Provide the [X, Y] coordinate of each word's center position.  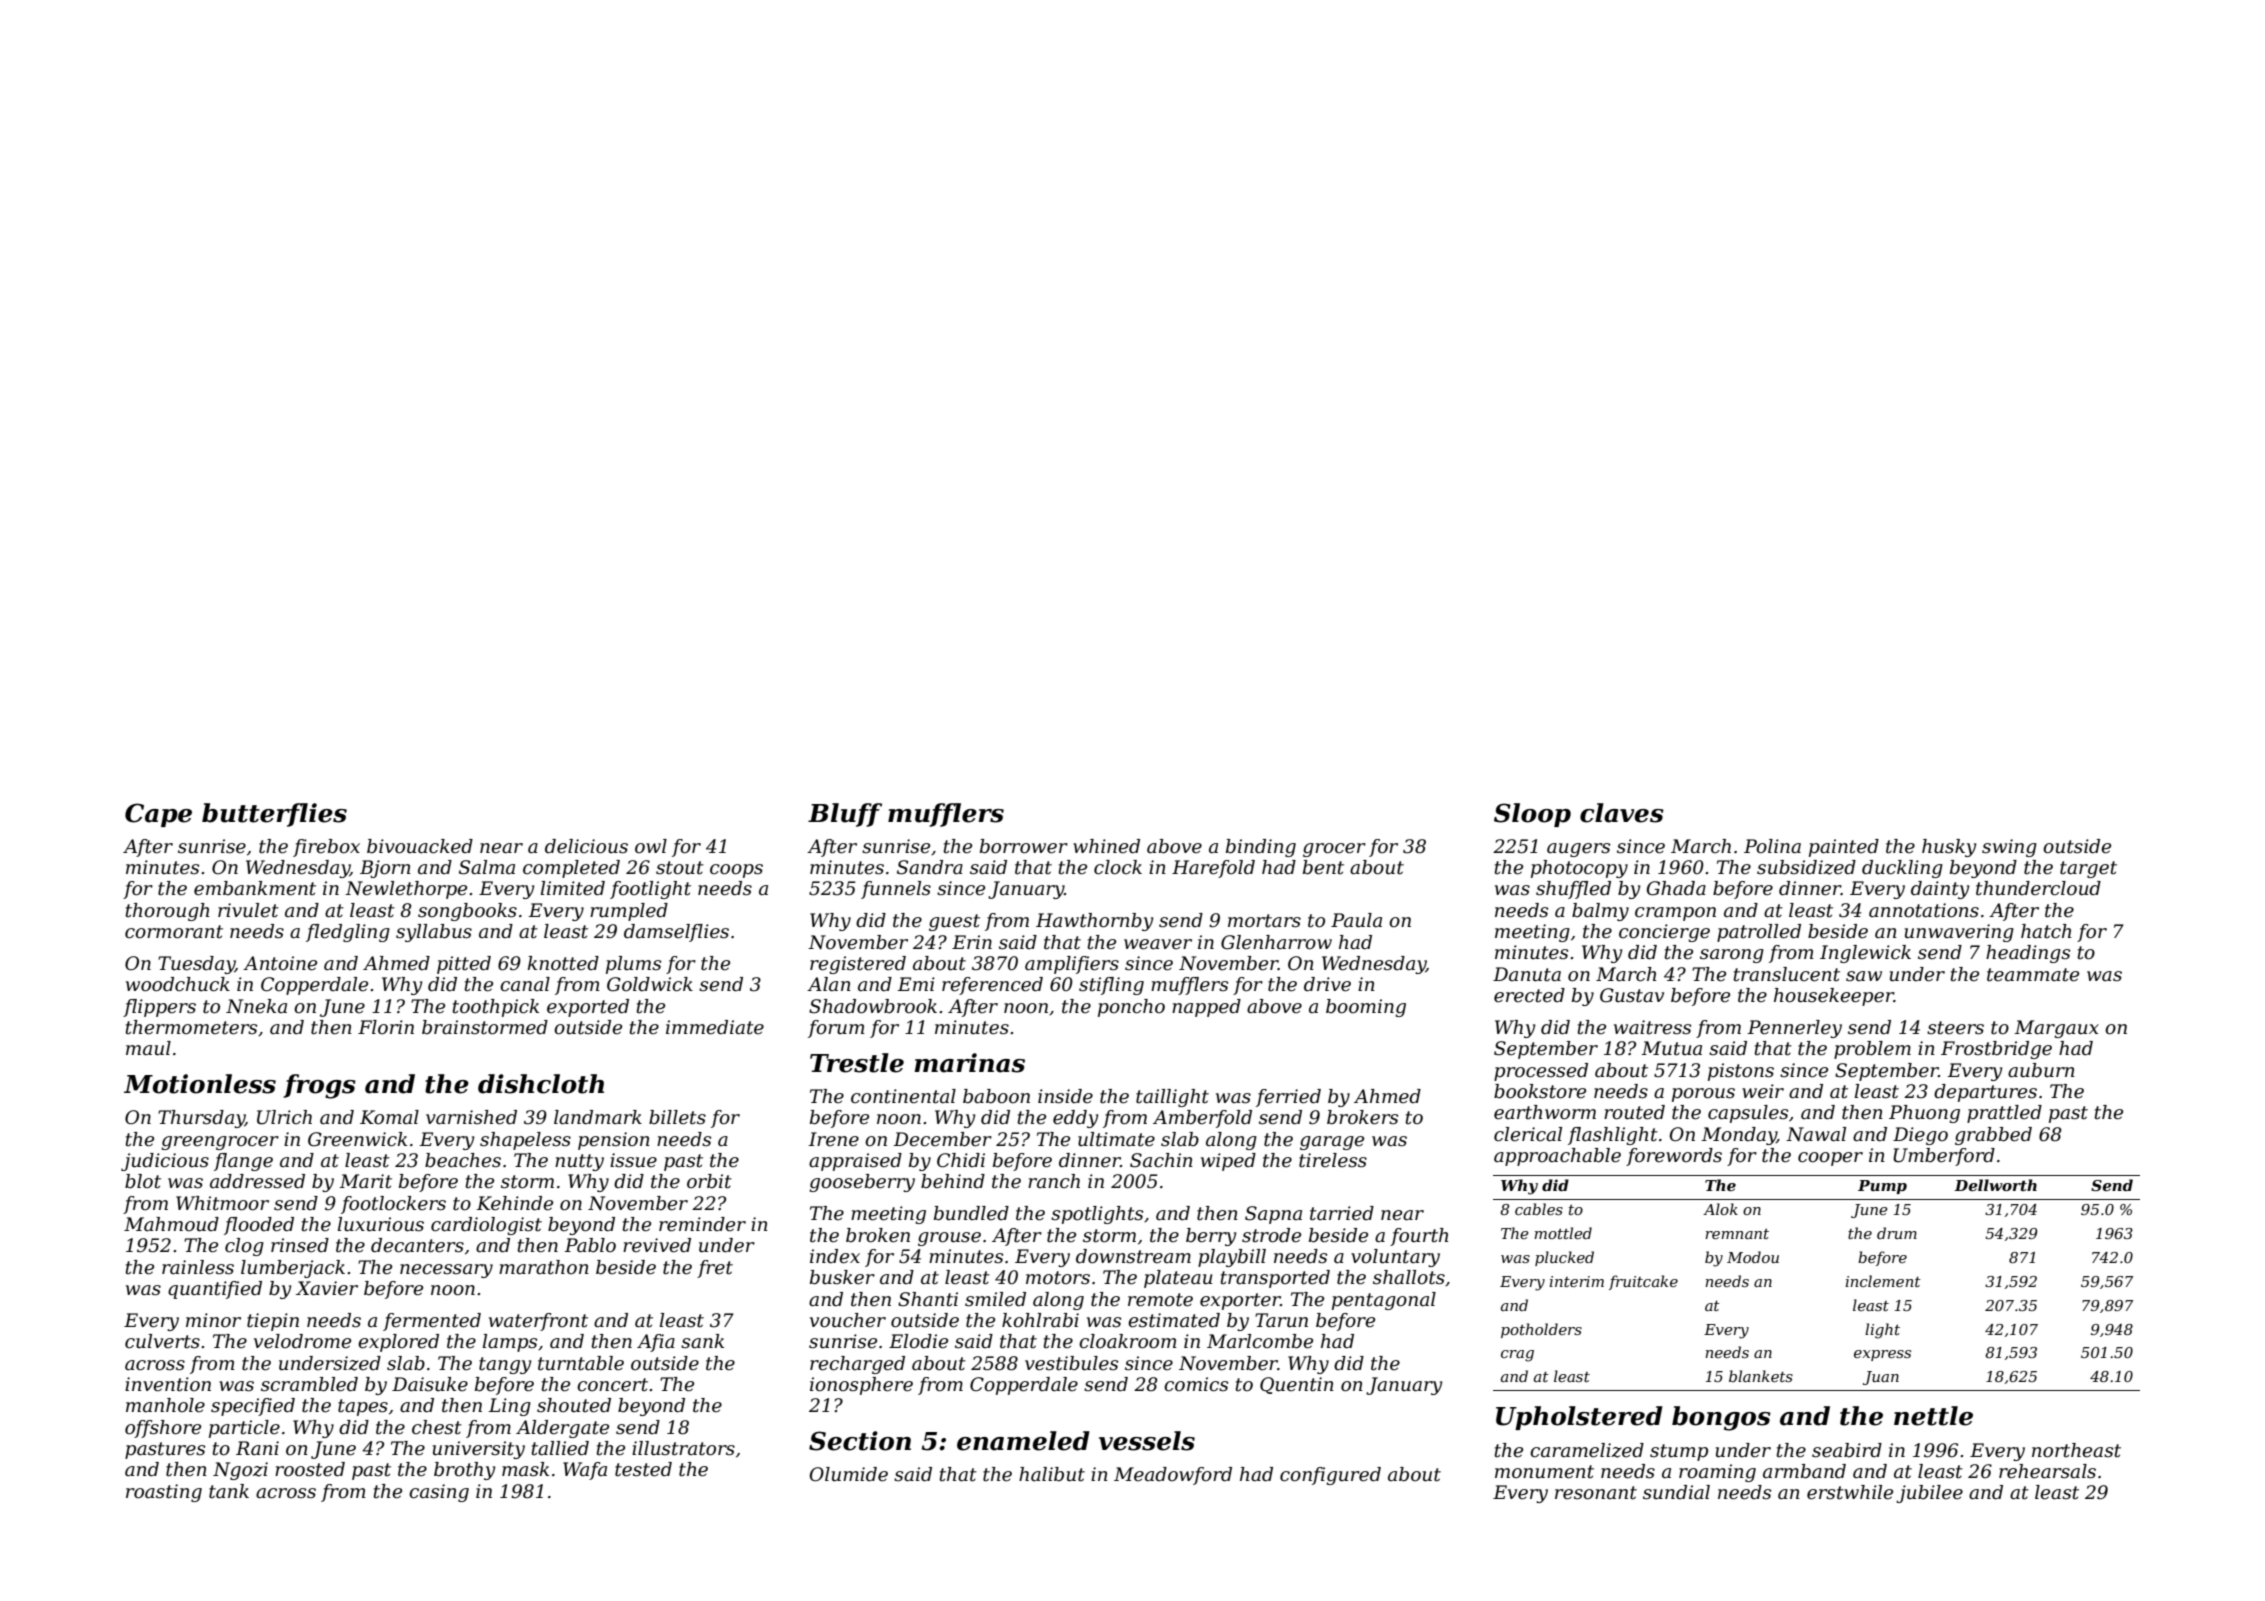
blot [143, 1181]
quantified [215, 1290]
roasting [164, 1493]
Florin [386, 1027]
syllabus [434, 933]
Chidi [961, 1160]
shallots [1409, 1277]
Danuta [1527, 974]
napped [1206, 1008]
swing [2009, 848]
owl [651, 846]
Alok [1720, 1209]
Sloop [1532, 815]
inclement [1883, 1281]
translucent [1787, 974]
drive [1327, 984]
